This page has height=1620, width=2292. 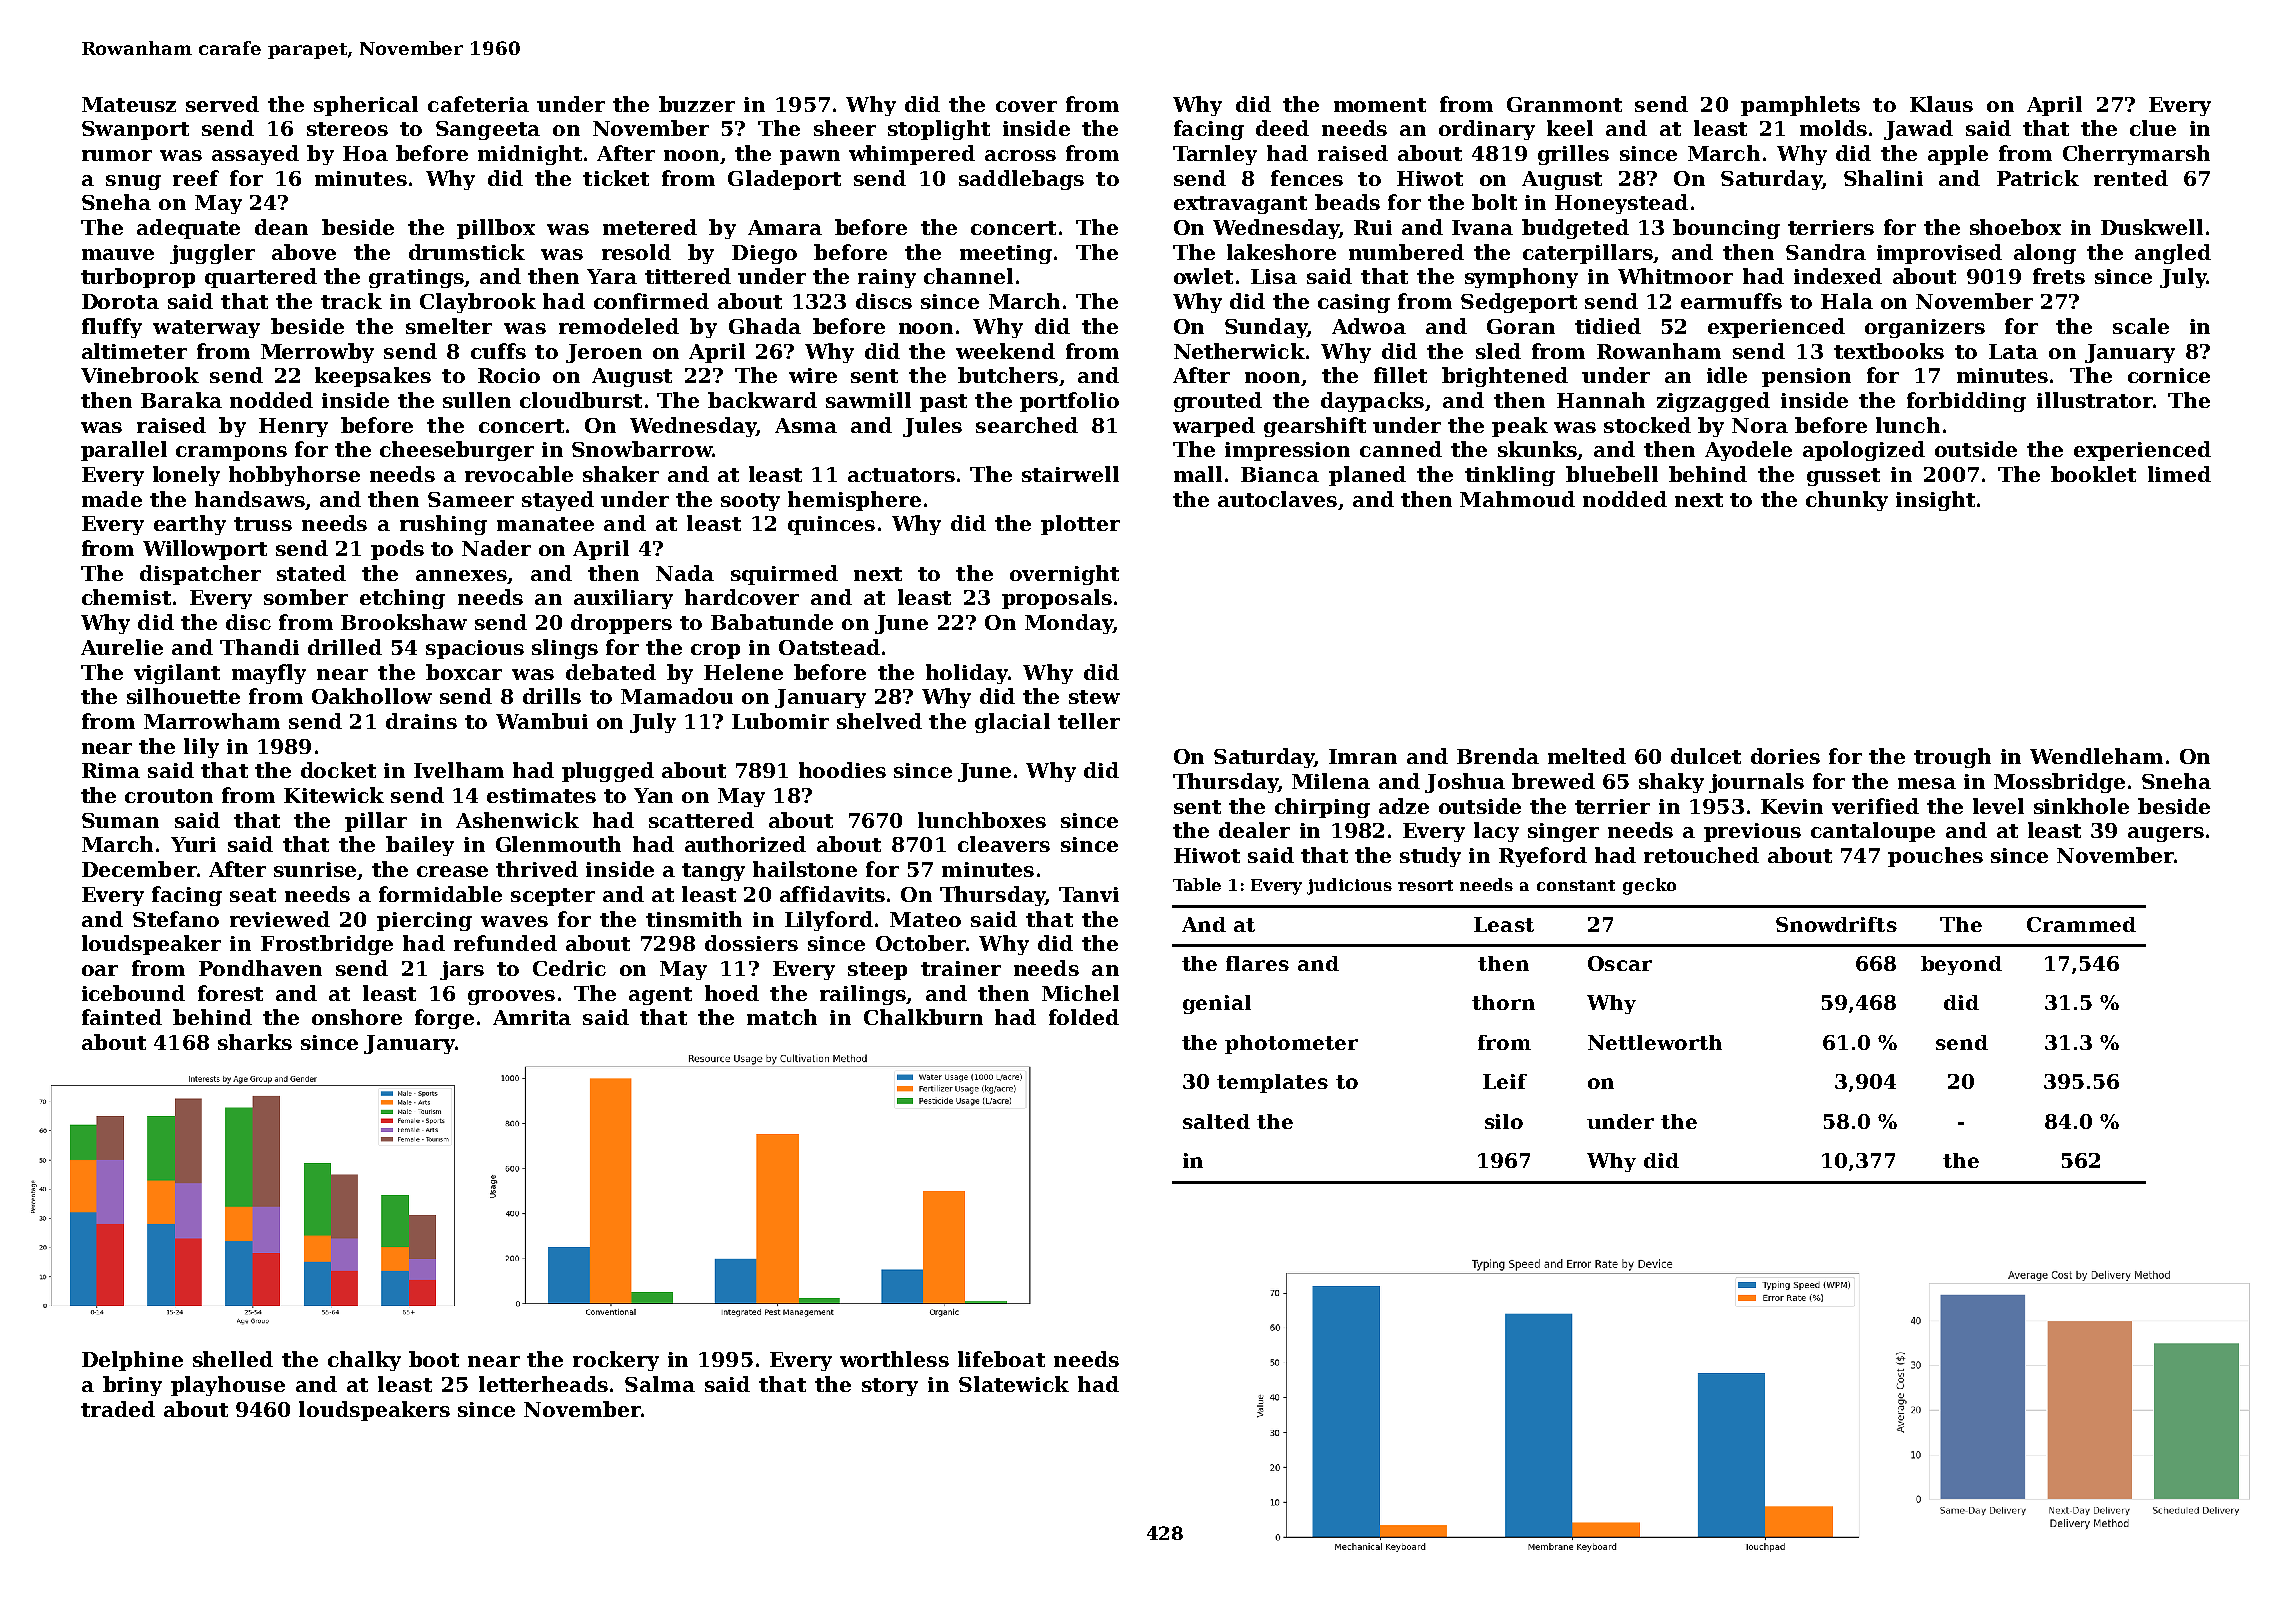 I want to click on Dorota, so click(x=120, y=301).
